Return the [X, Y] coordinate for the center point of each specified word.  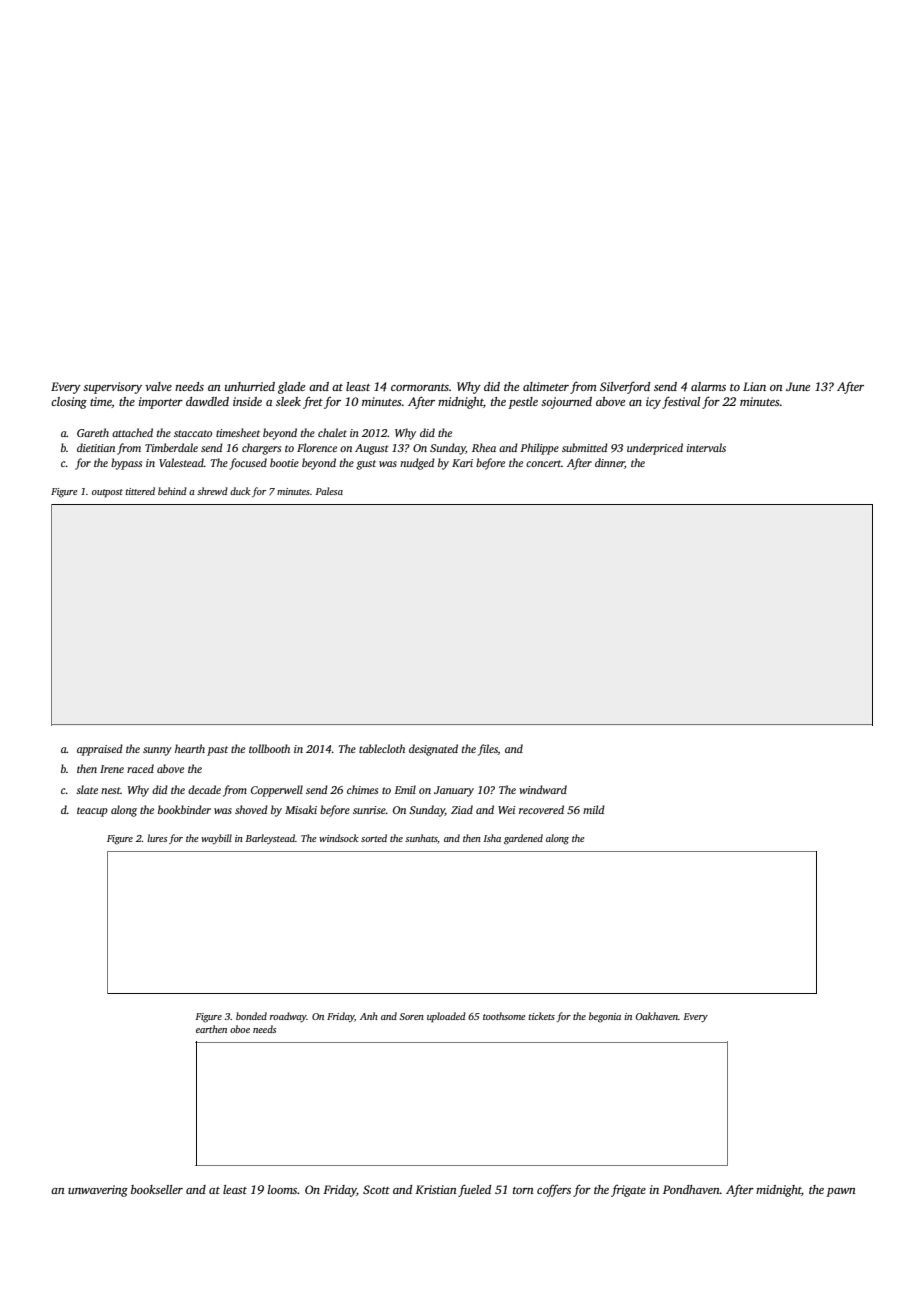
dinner [610, 463]
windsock [338, 838]
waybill [216, 839]
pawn [841, 1192]
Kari [462, 463]
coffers [554, 1191]
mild [594, 809]
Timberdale [171, 447]
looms [283, 1189]
